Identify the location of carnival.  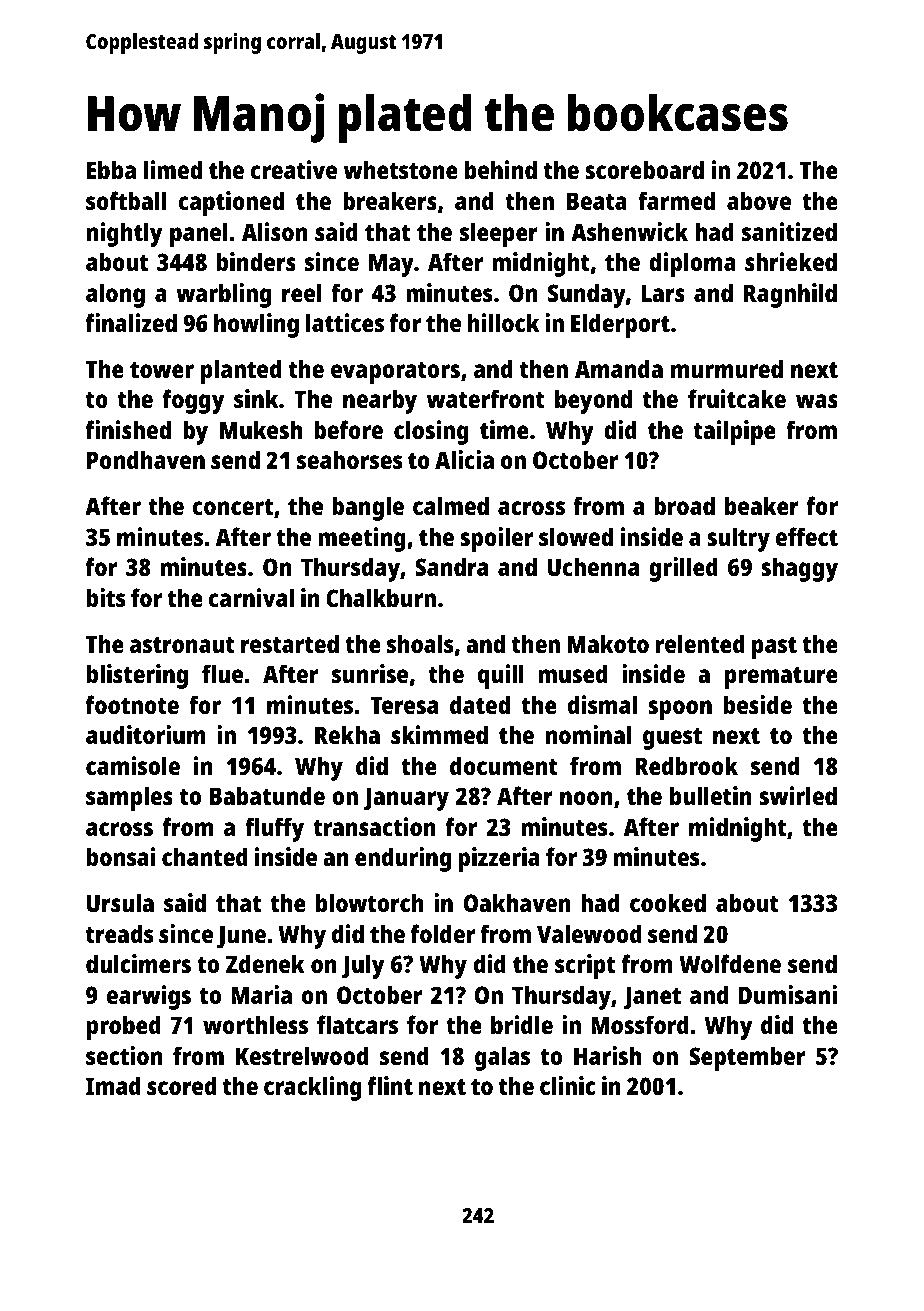
(251, 597).
